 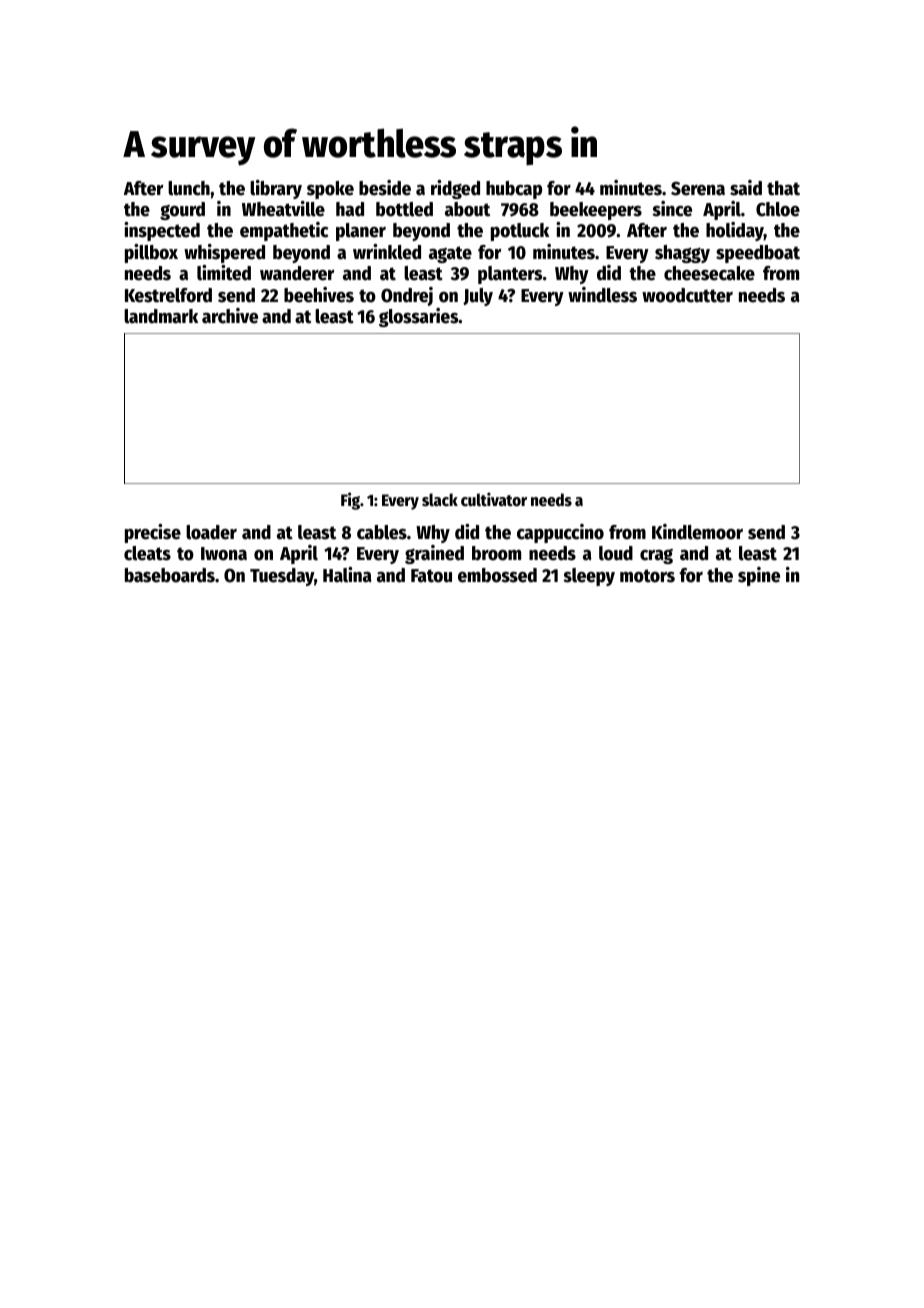 I want to click on ridged, so click(x=455, y=189).
